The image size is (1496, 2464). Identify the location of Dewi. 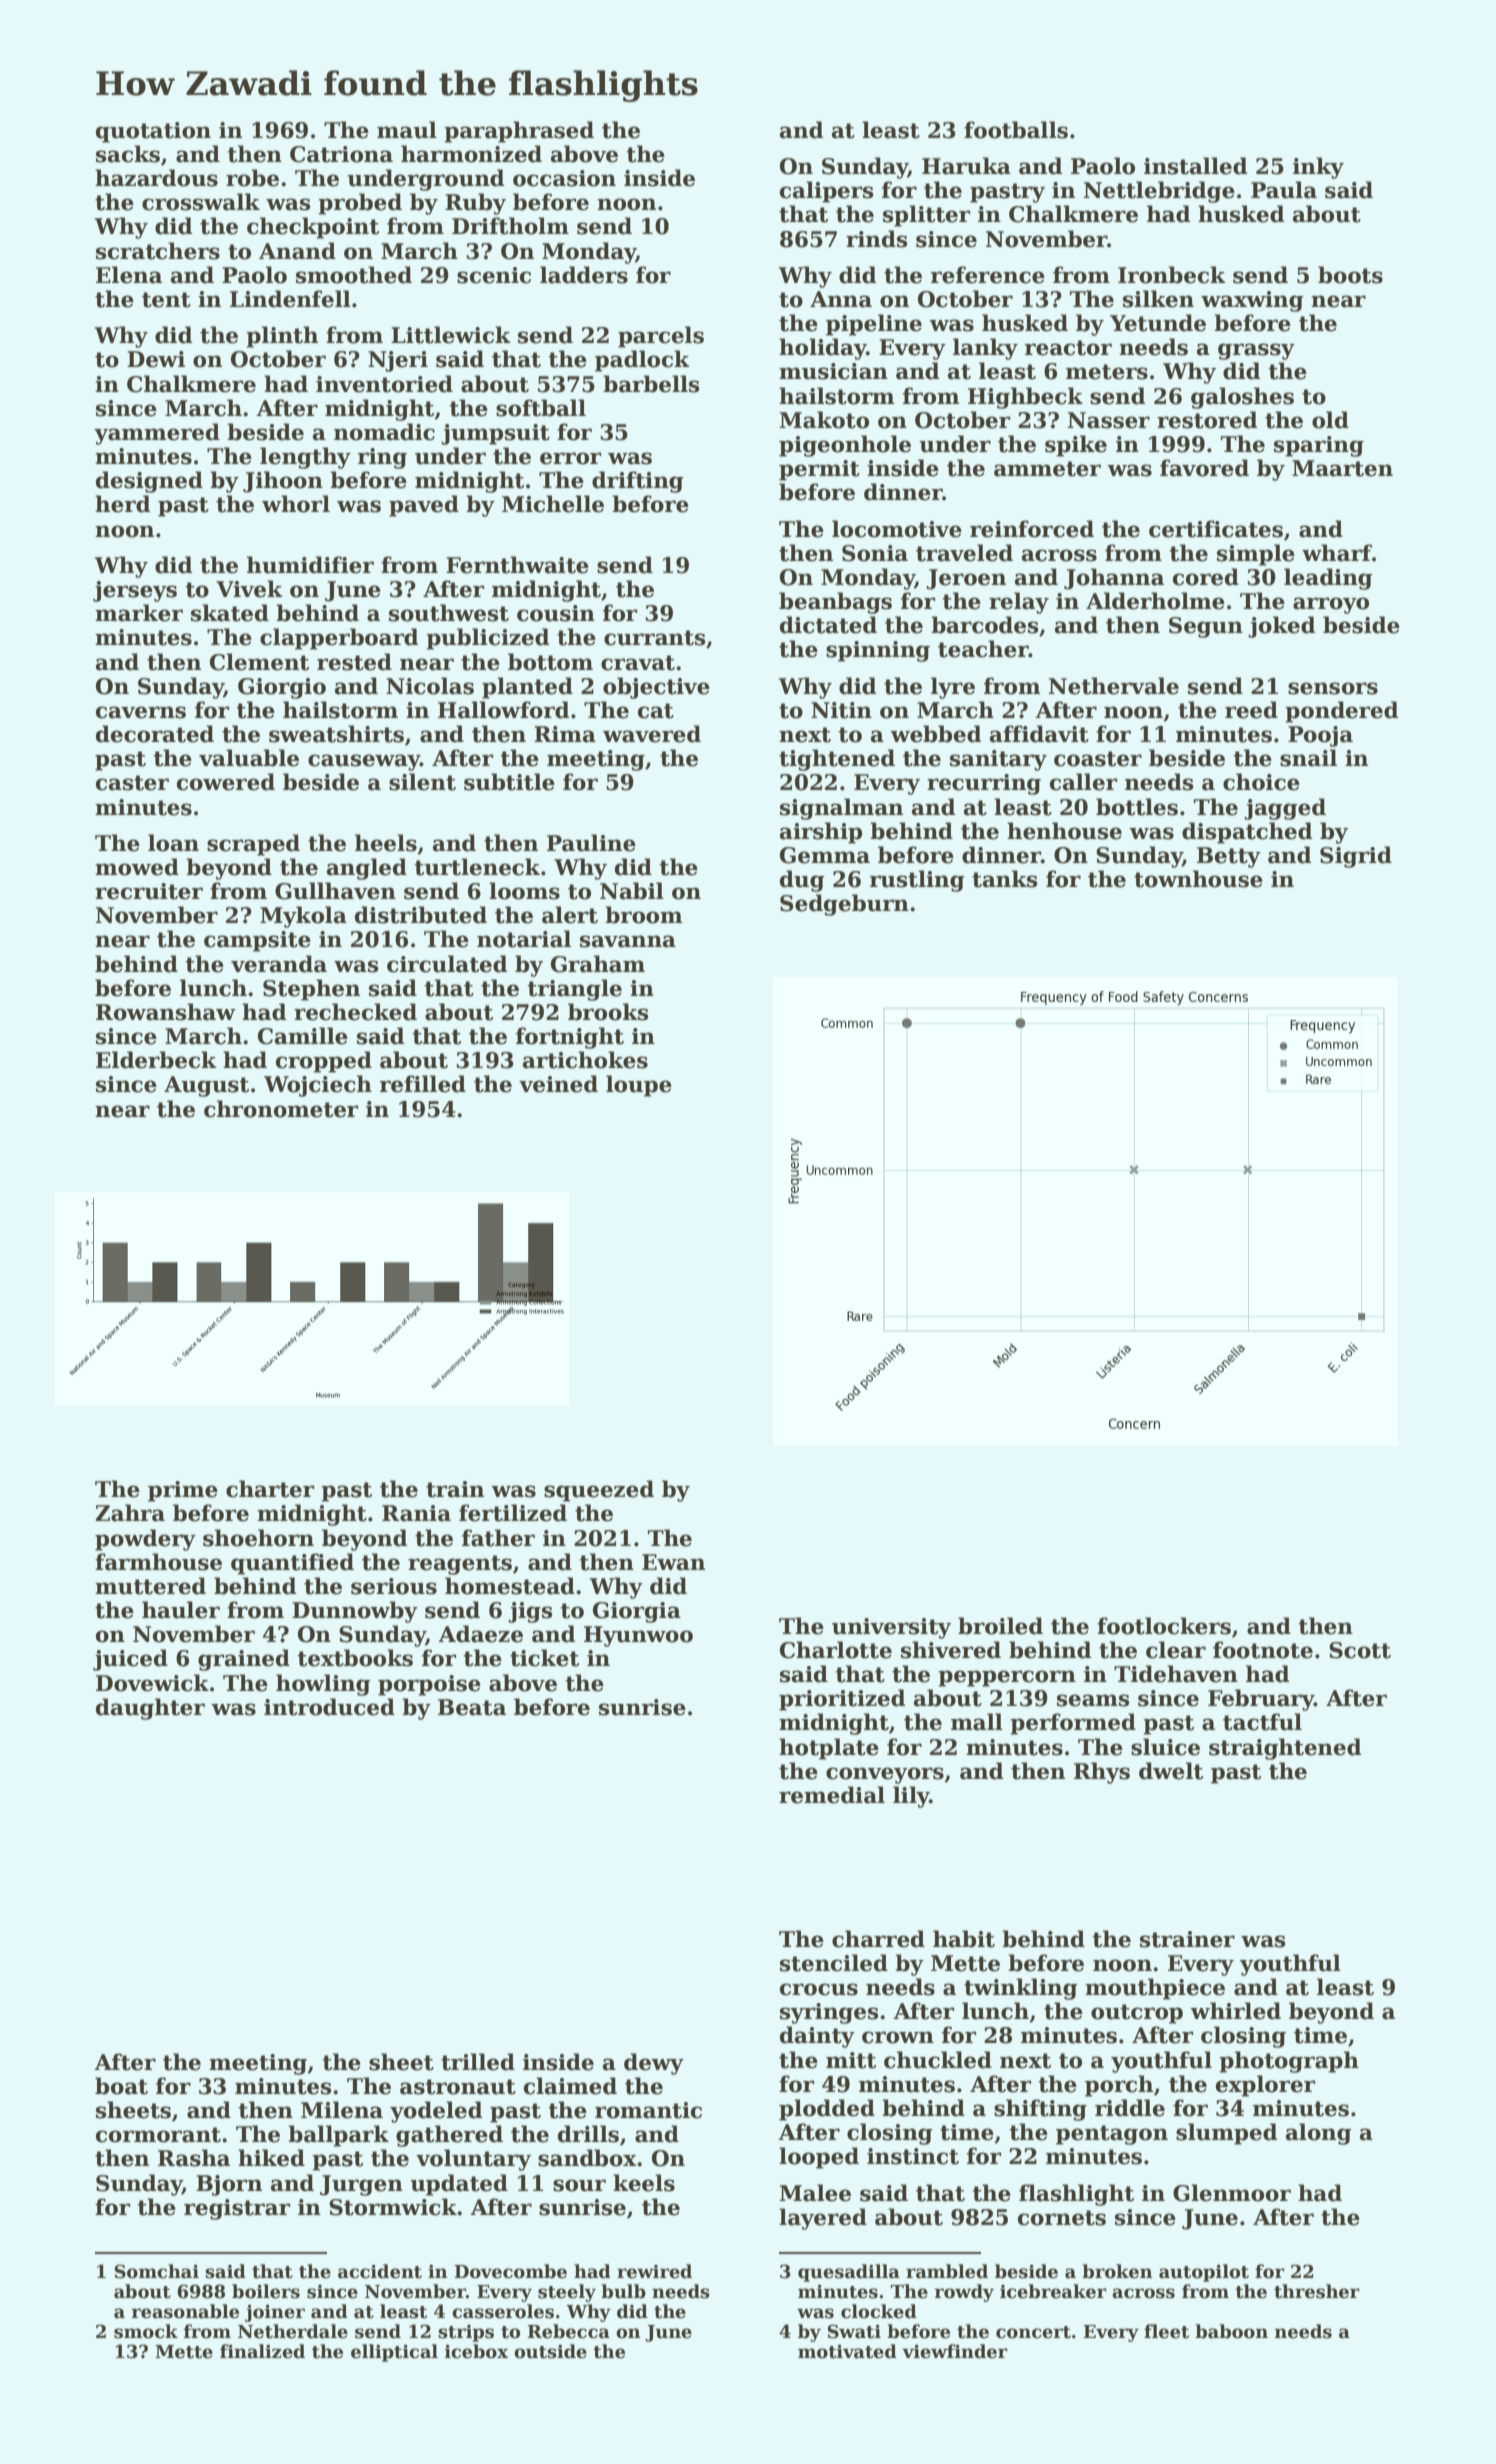
(156, 359).
